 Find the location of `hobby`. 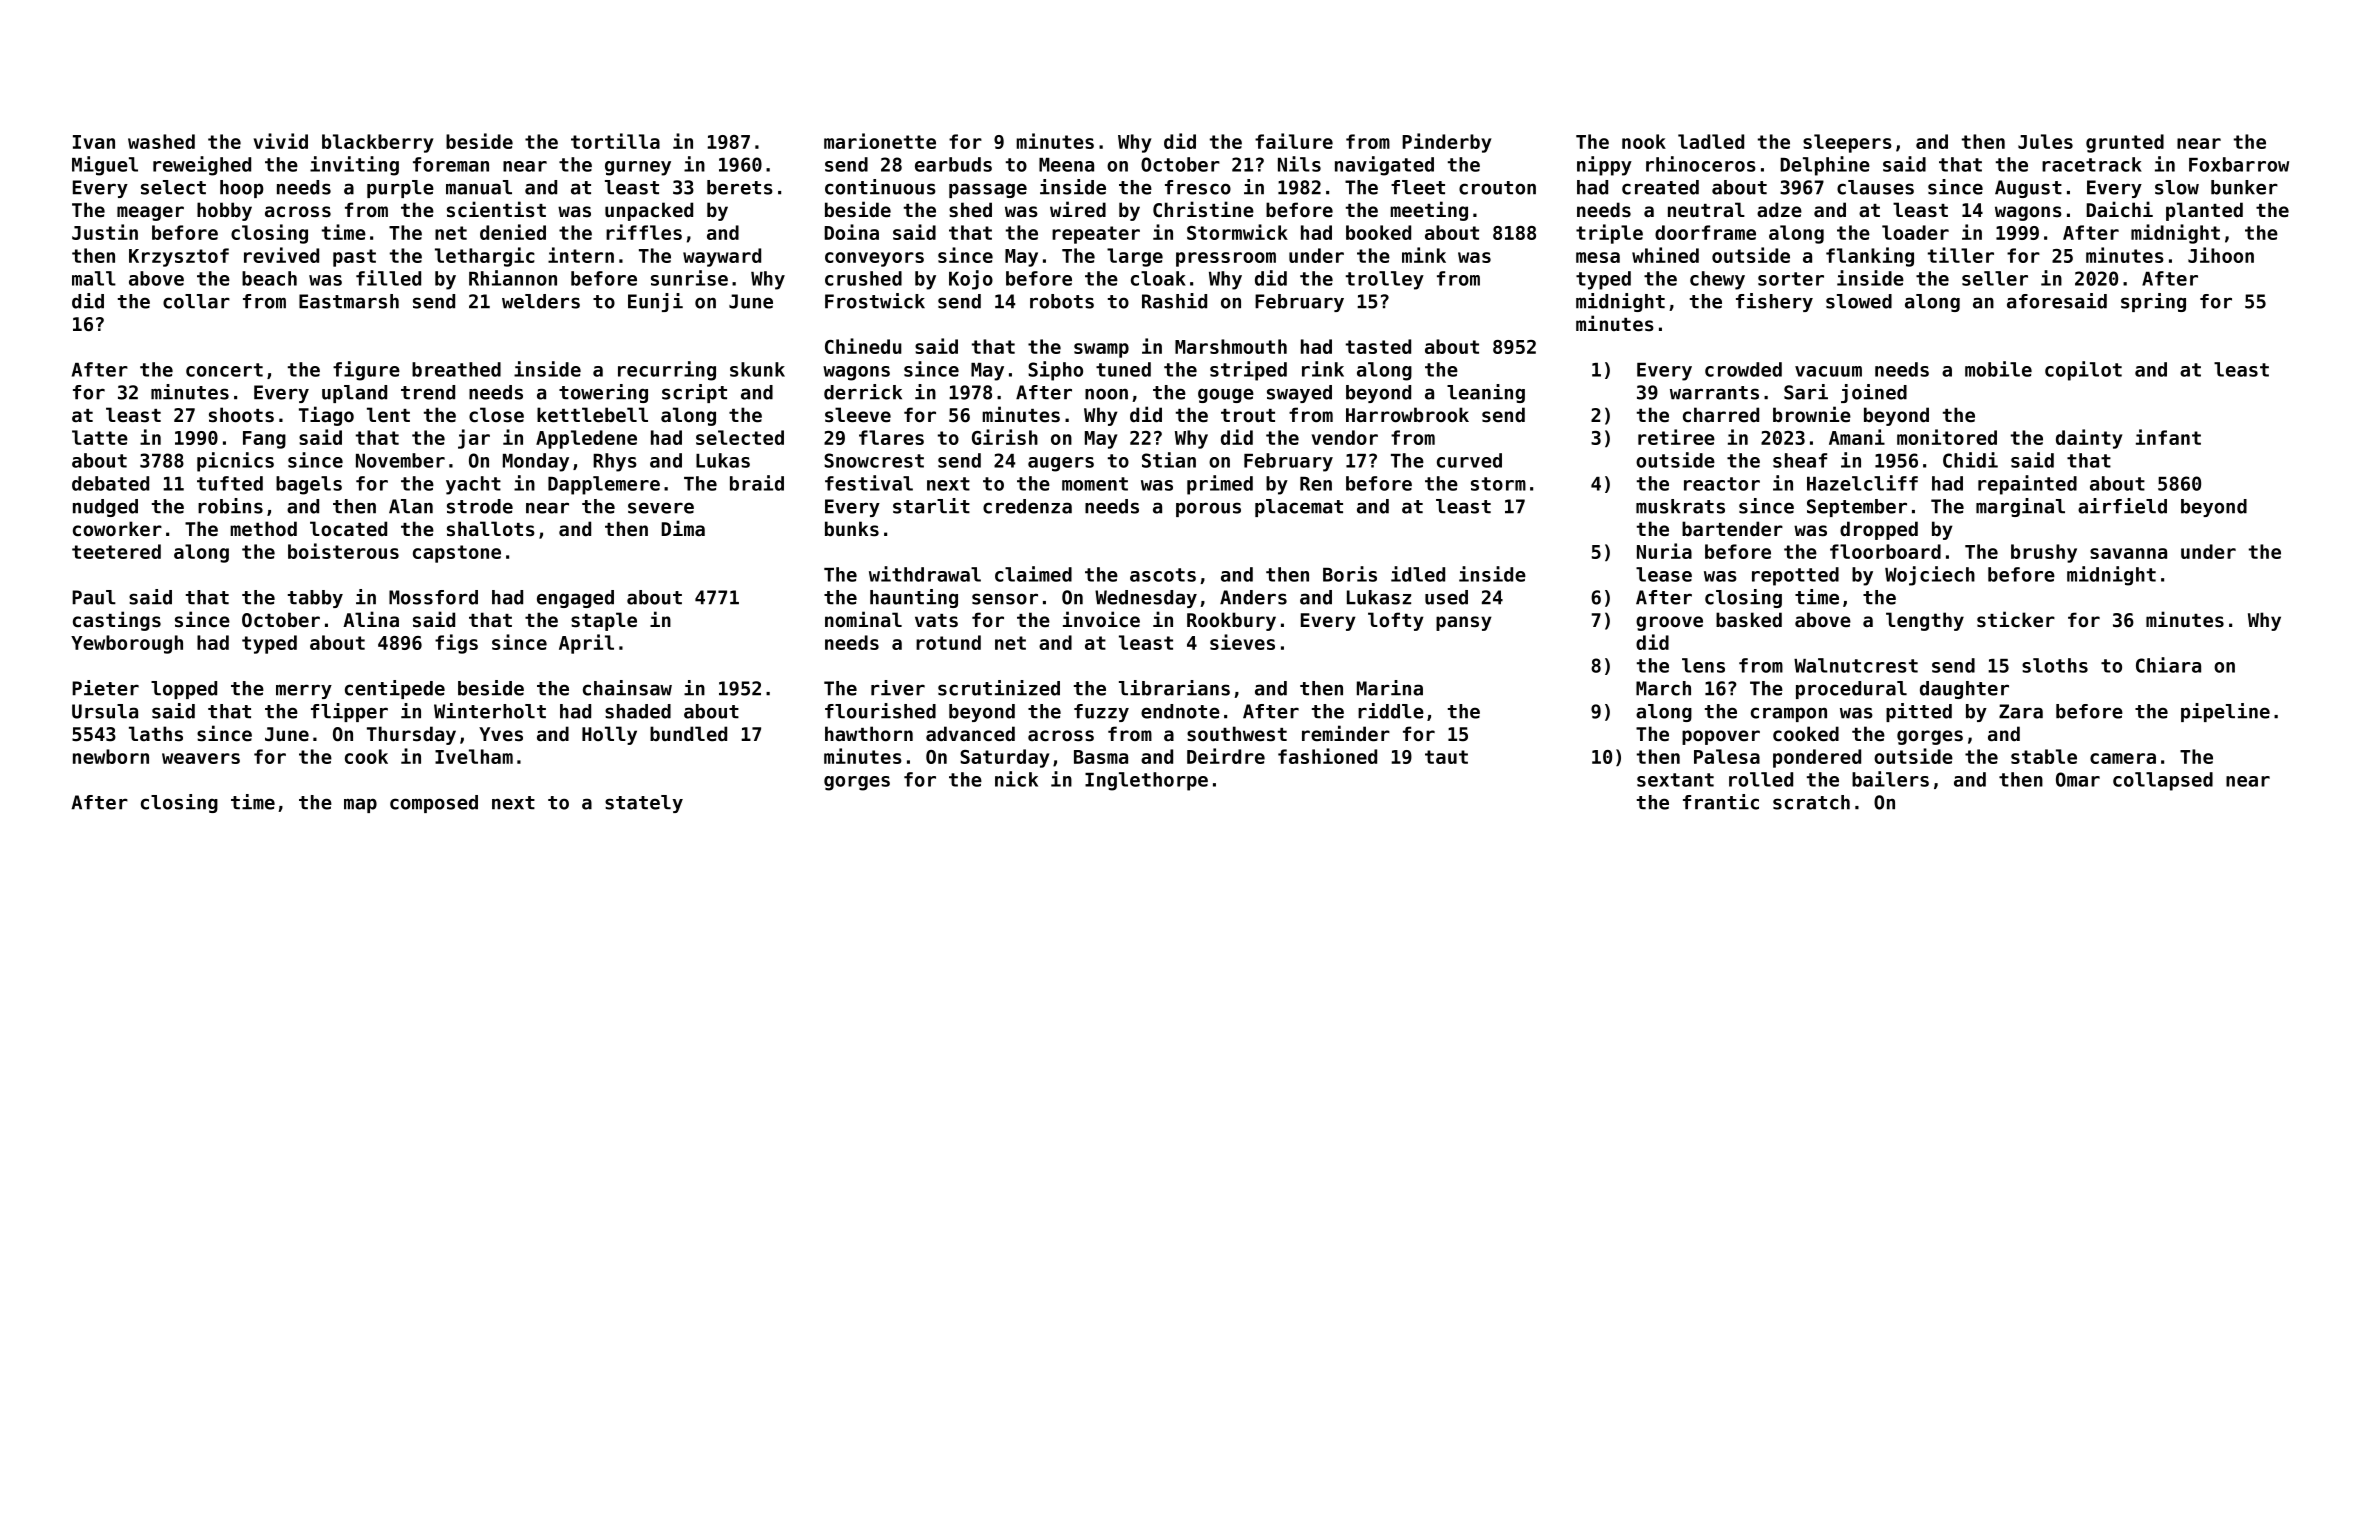

hobby is located at coordinates (224, 211).
